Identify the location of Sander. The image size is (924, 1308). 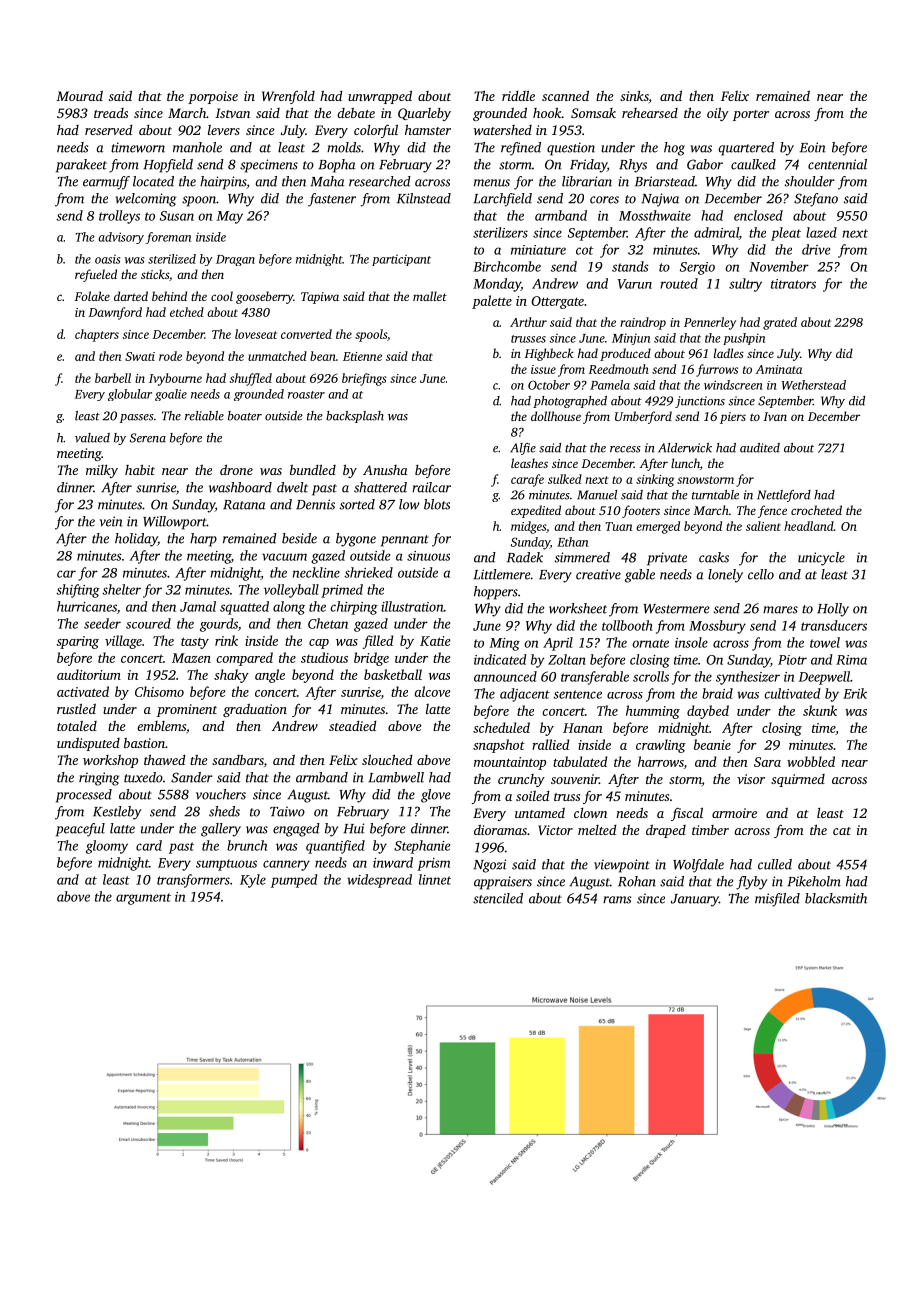
(192, 777).
